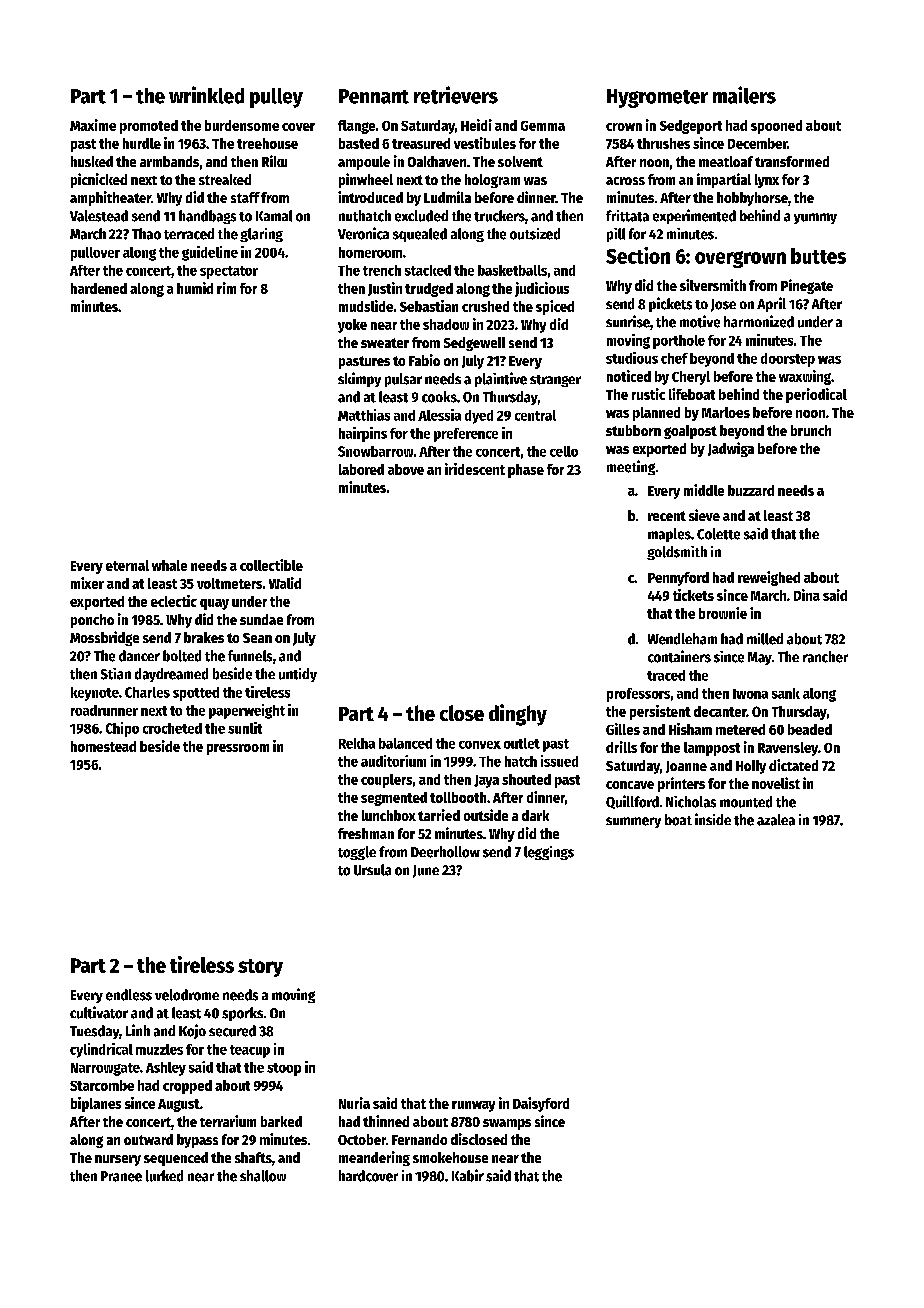 This document has height=1308, width=924. Describe the element at coordinates (627, 216) in the document. I see `frittata` at that location.
